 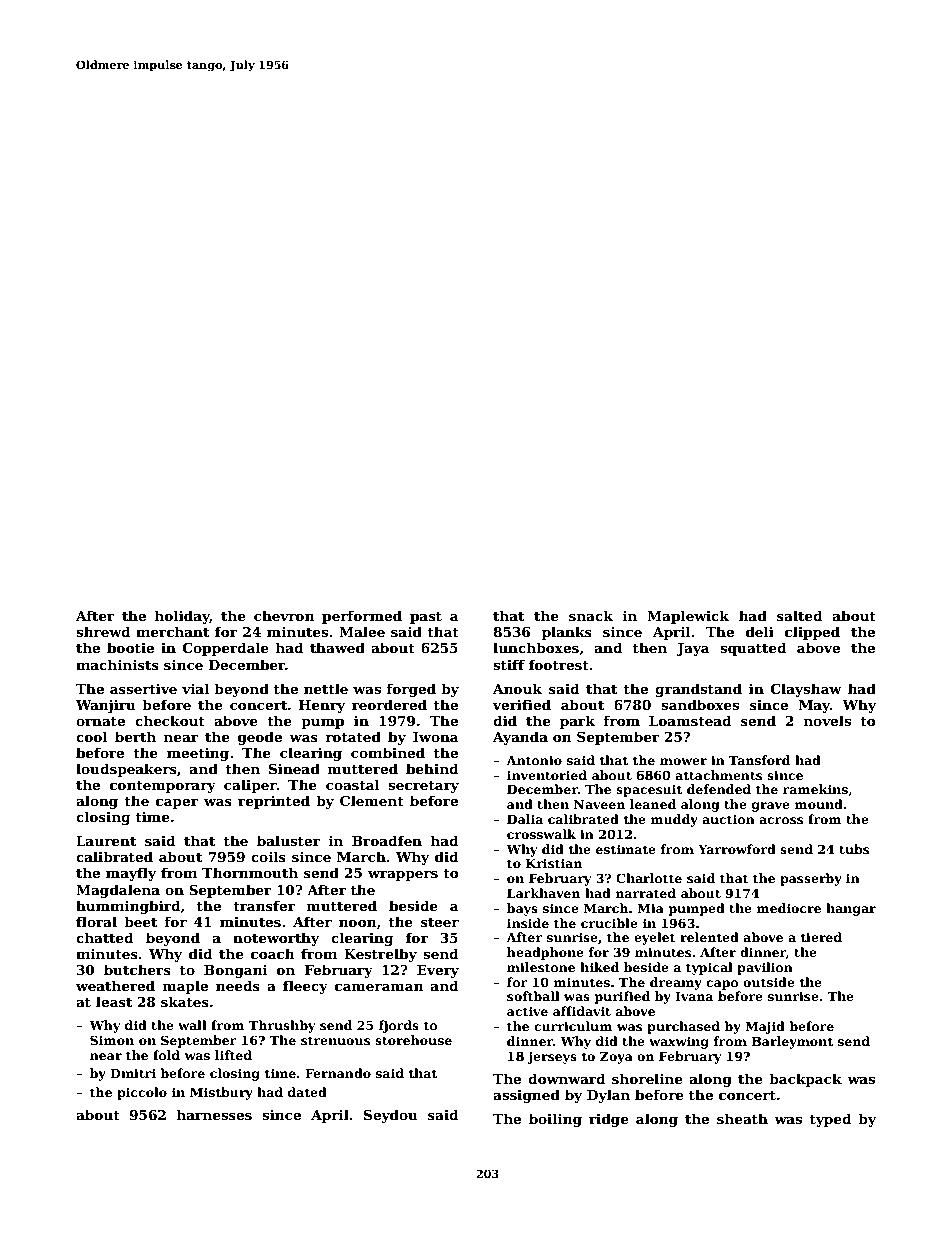 I want to click on squatted, so click(x=753, y=649).
